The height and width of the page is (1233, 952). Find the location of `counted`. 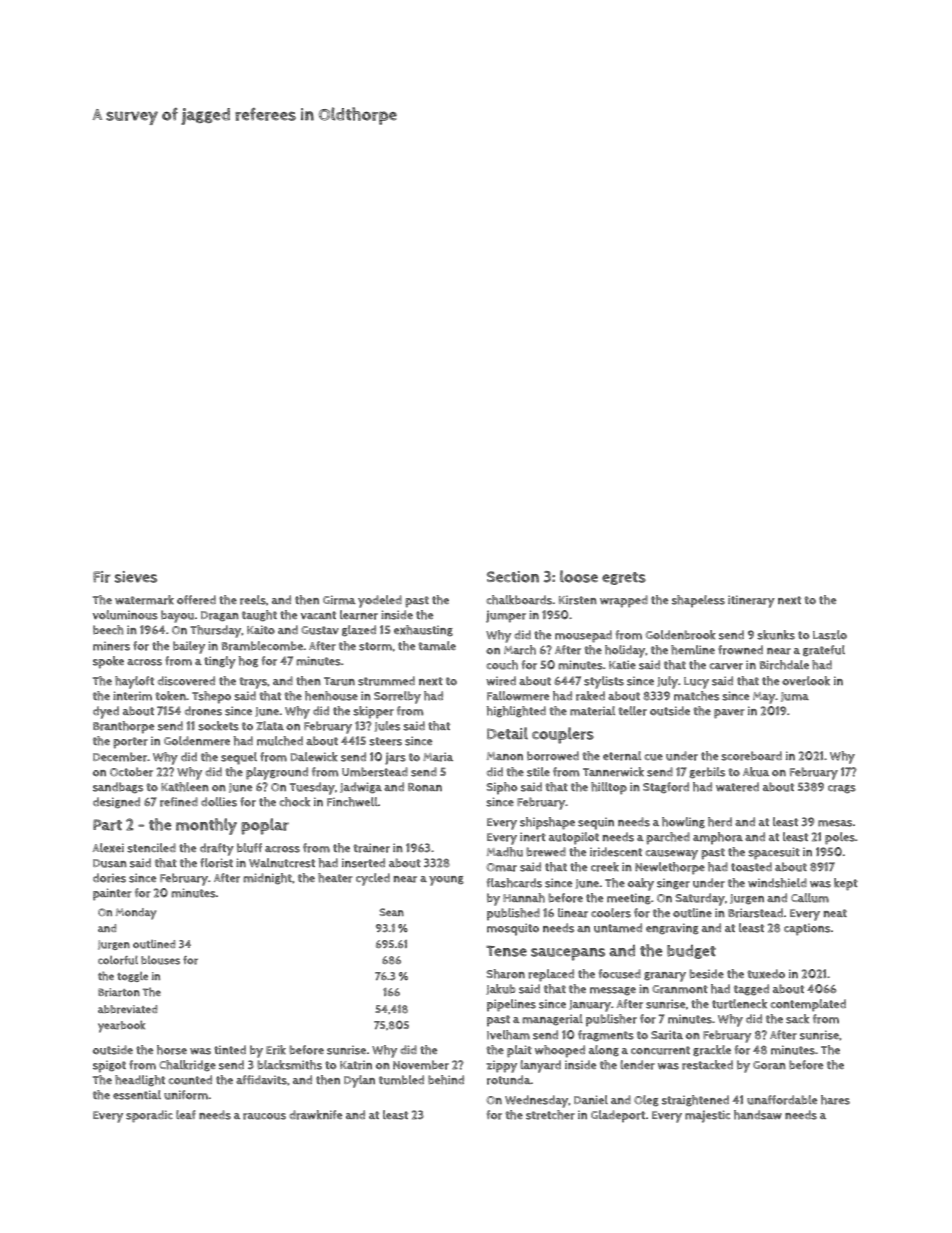

counted is located at coordinates (190, 1080).
